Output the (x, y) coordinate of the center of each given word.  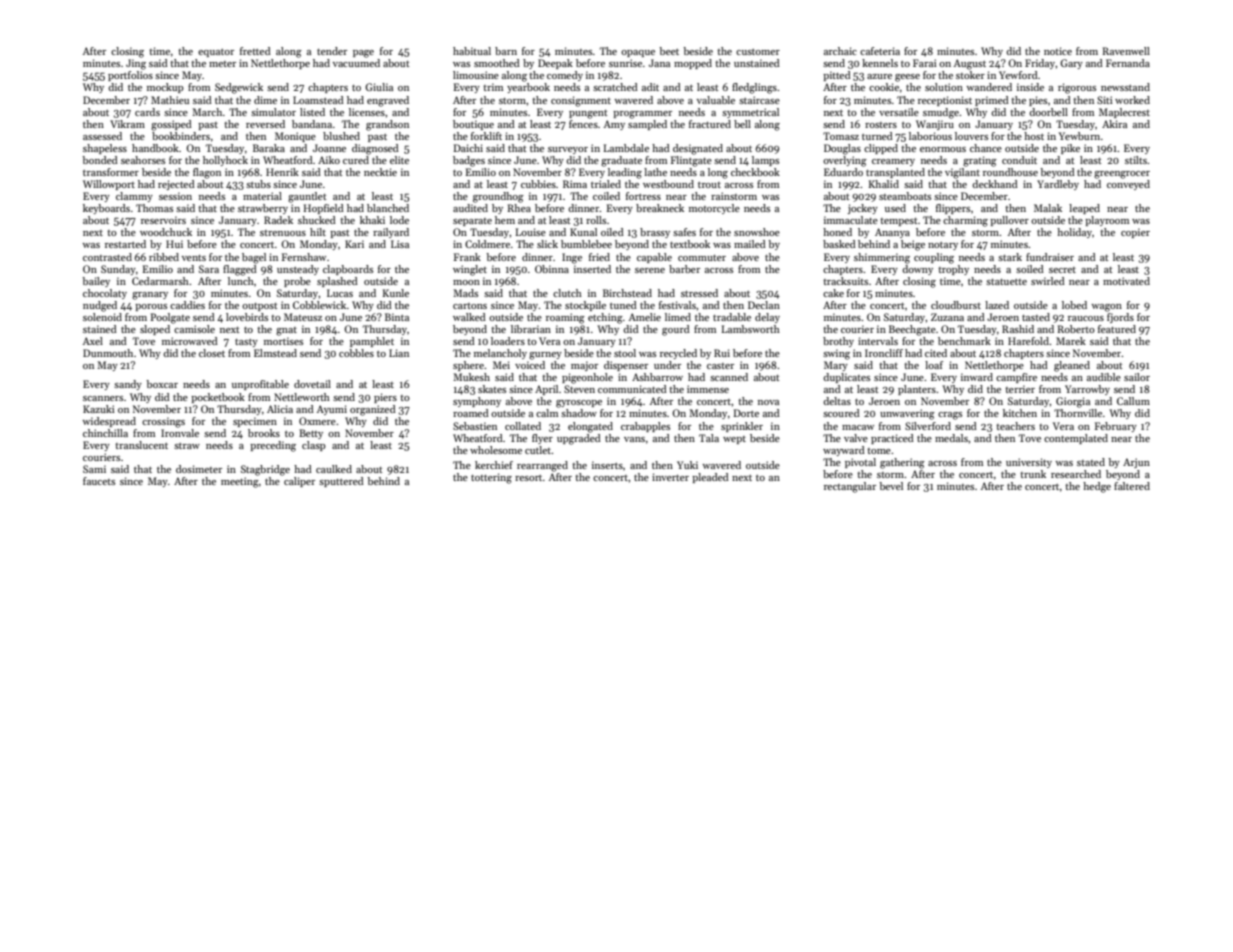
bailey (96, 282)
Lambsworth (751, 329)
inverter (670, 477)
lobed (1074, 305)
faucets (99, 481)
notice (1058, 51)
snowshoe (757, 232)
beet (669, 51)
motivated (1126, 281)
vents (193, 257)
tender (332, 51)
